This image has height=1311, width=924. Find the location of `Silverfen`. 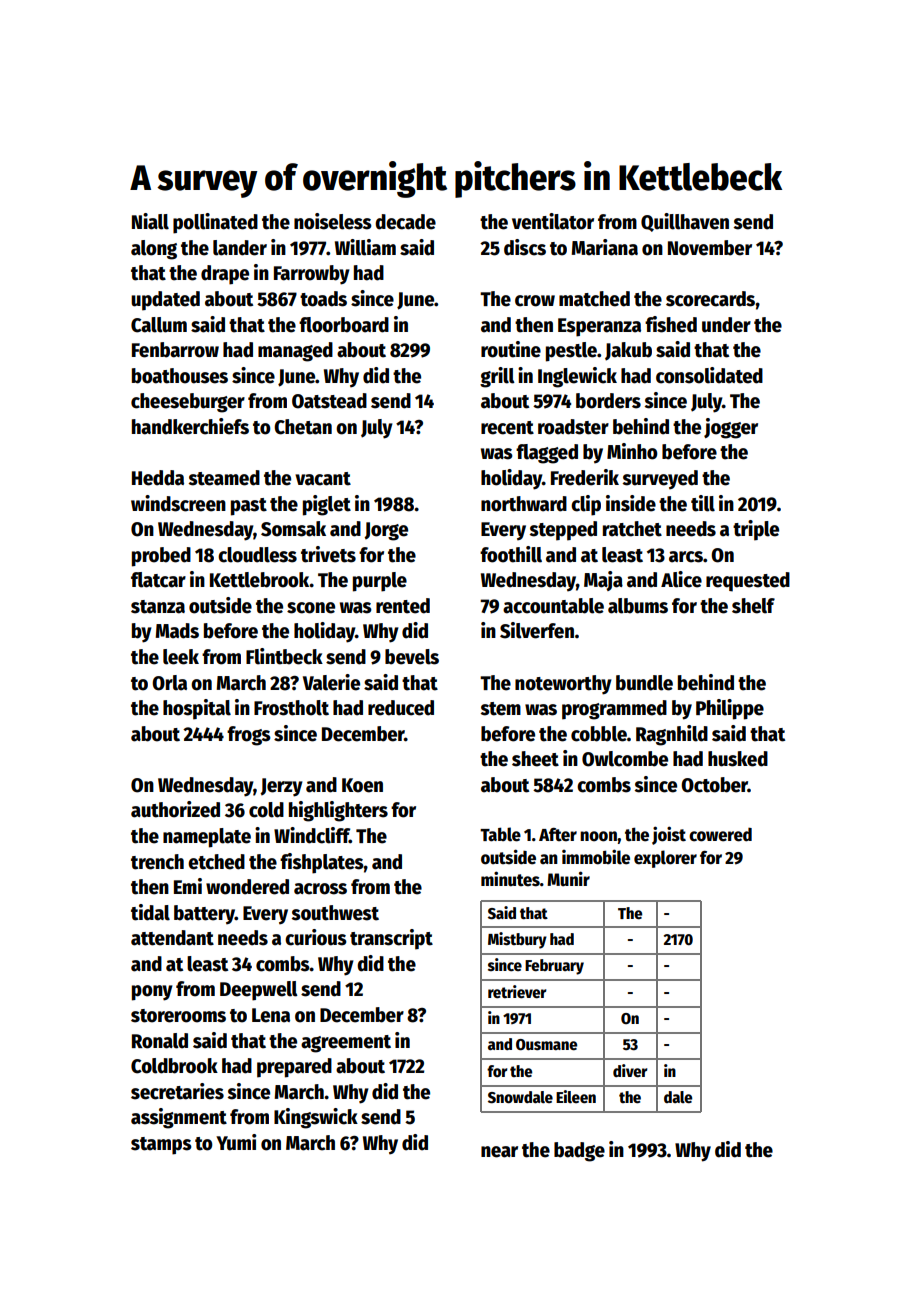

Silverfen is located at coordinates (537, 630).
